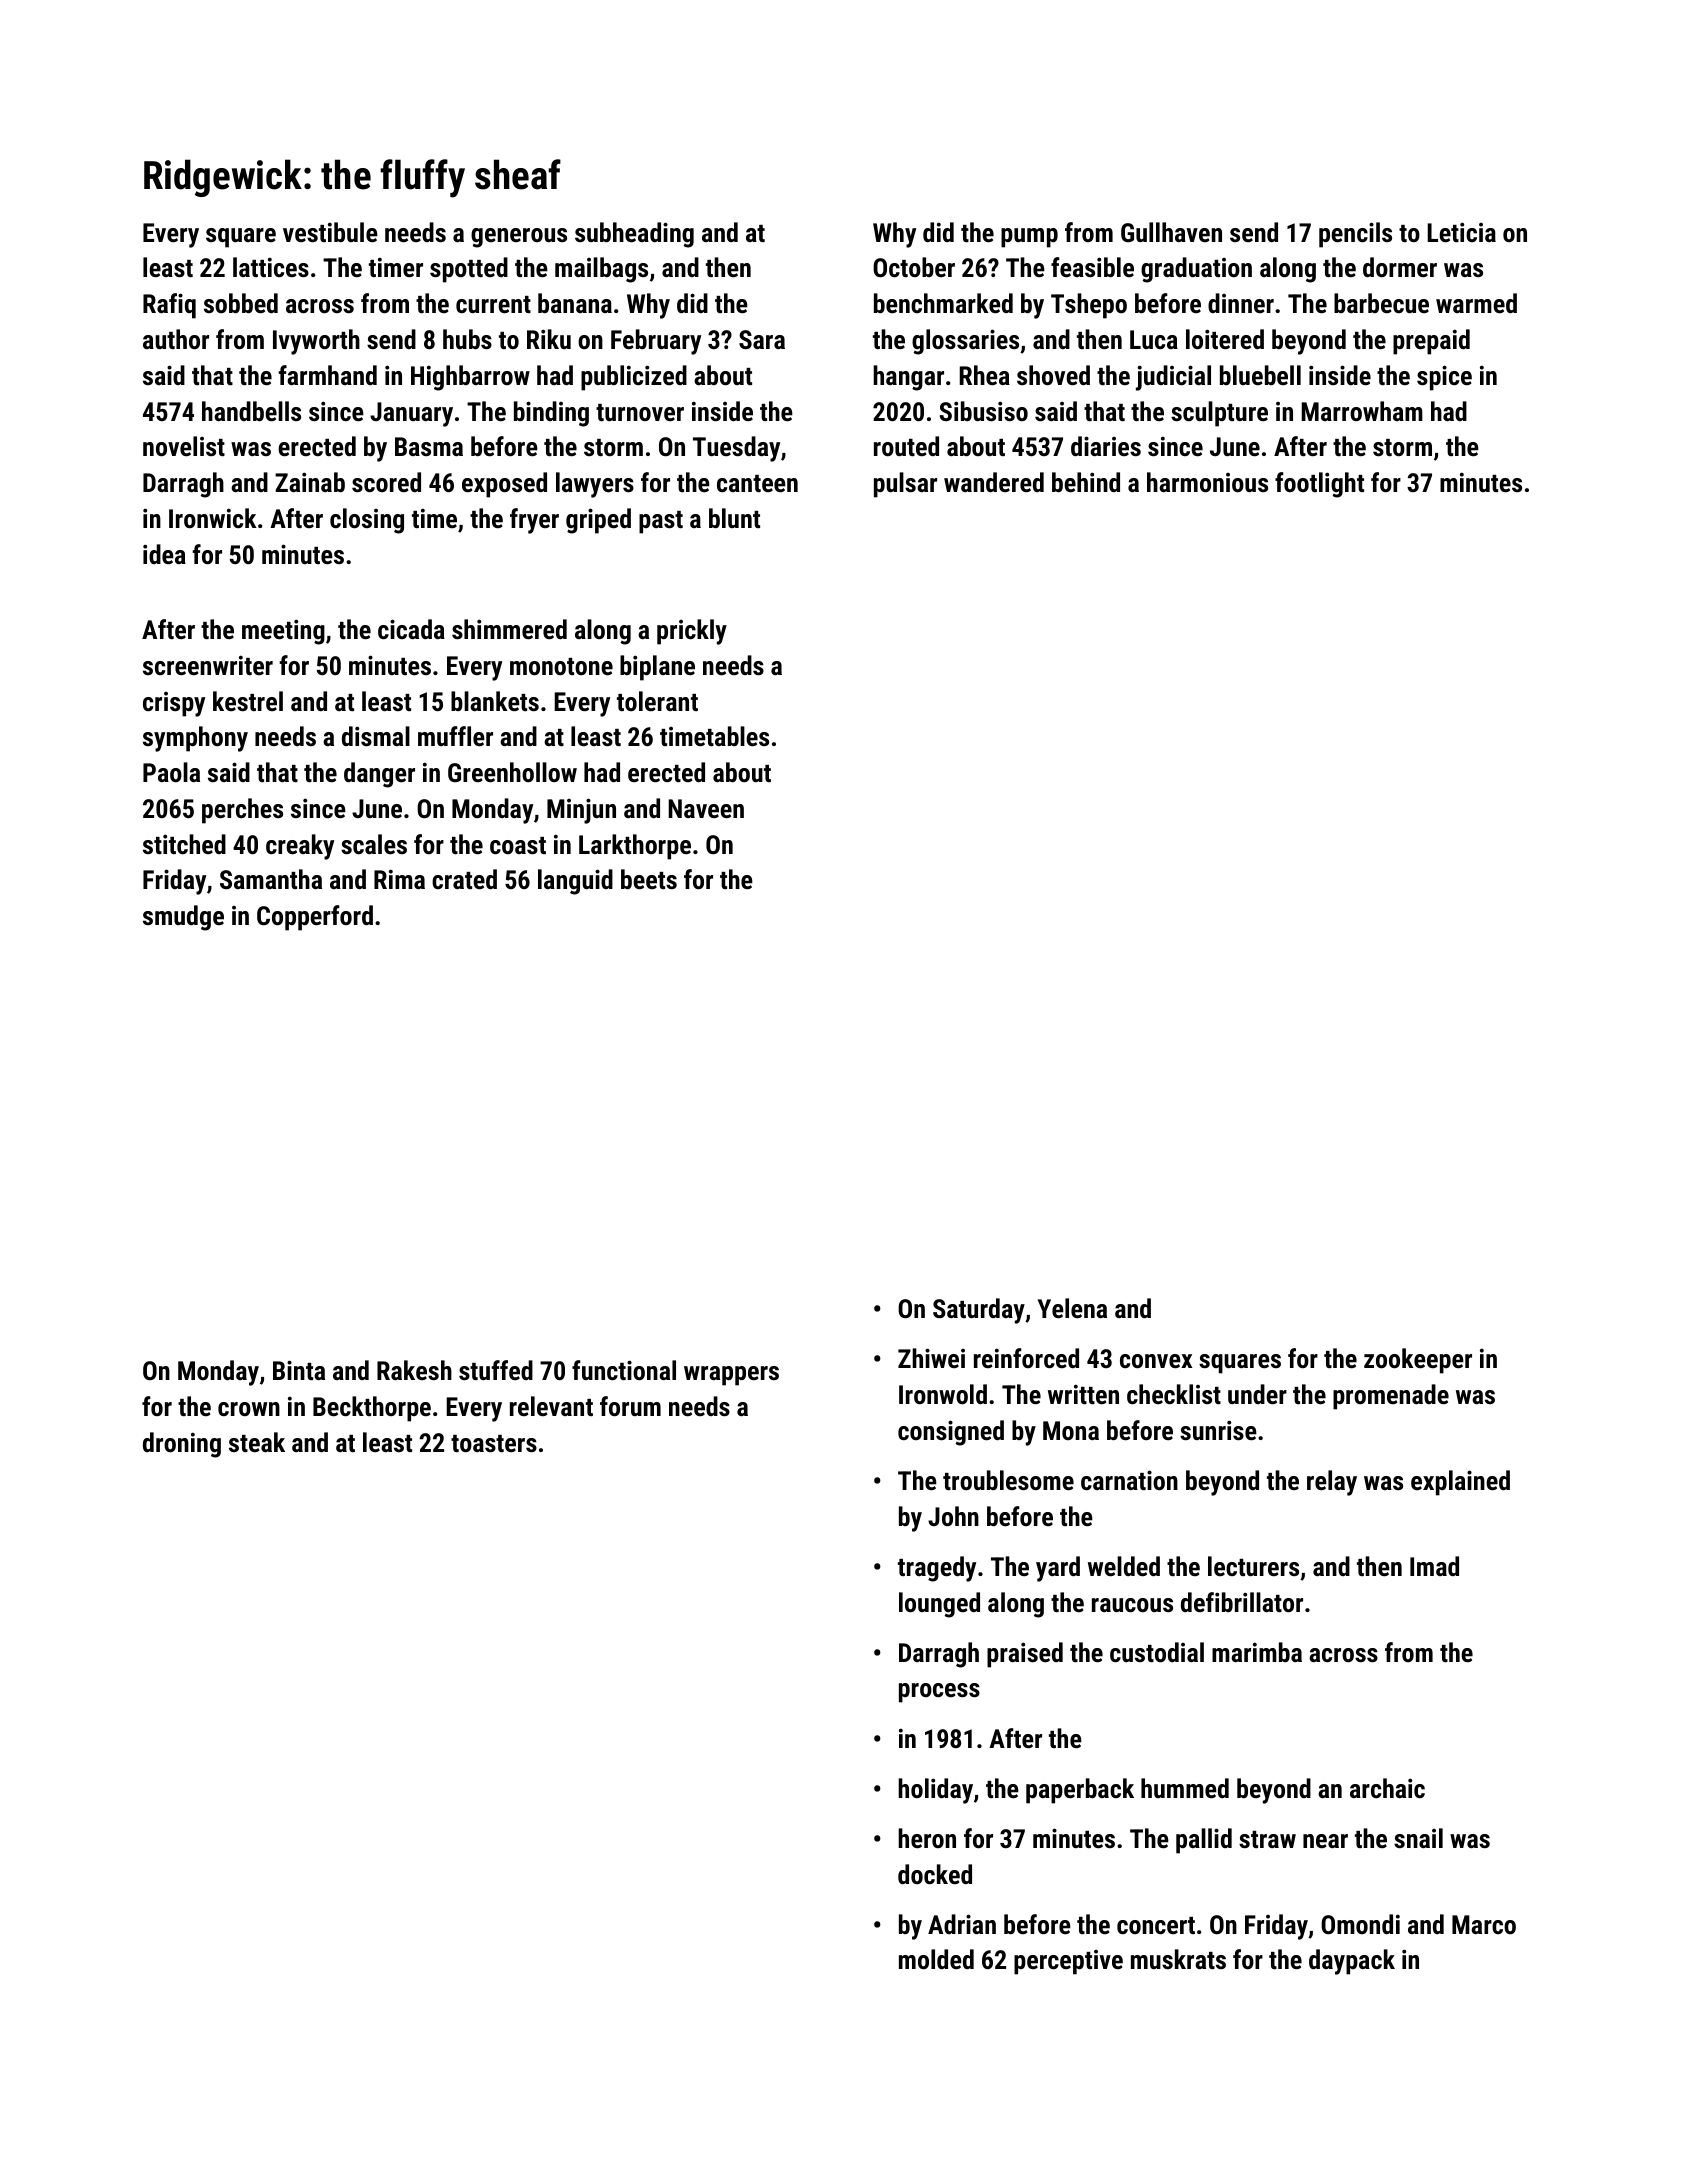 The image size is (1683, 2178). What do you see at coordinates (1025, 1655) in the screenshot?
I see `praised` at bounding box center [1025, 1655].
